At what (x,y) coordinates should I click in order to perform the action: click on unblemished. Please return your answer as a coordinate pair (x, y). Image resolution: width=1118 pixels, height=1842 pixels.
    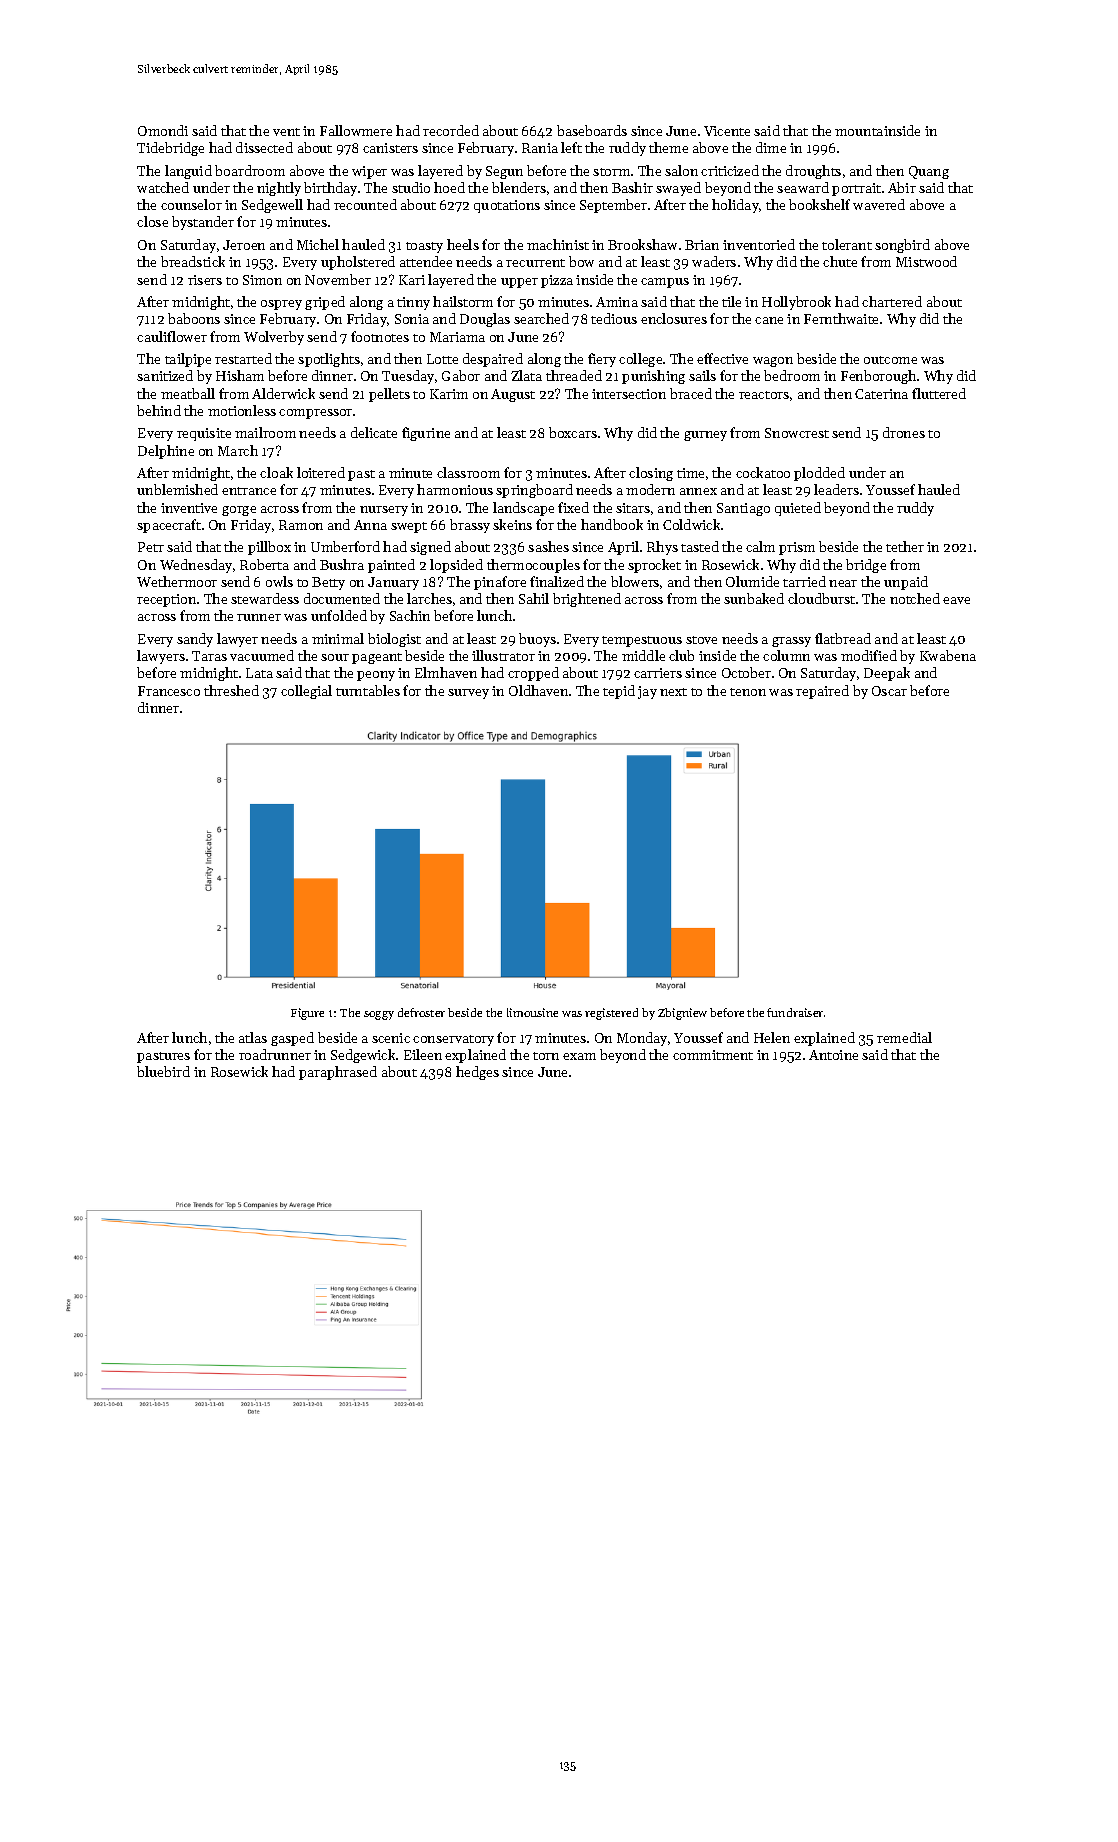
    Looking at the image, I should click on (177, 489).
